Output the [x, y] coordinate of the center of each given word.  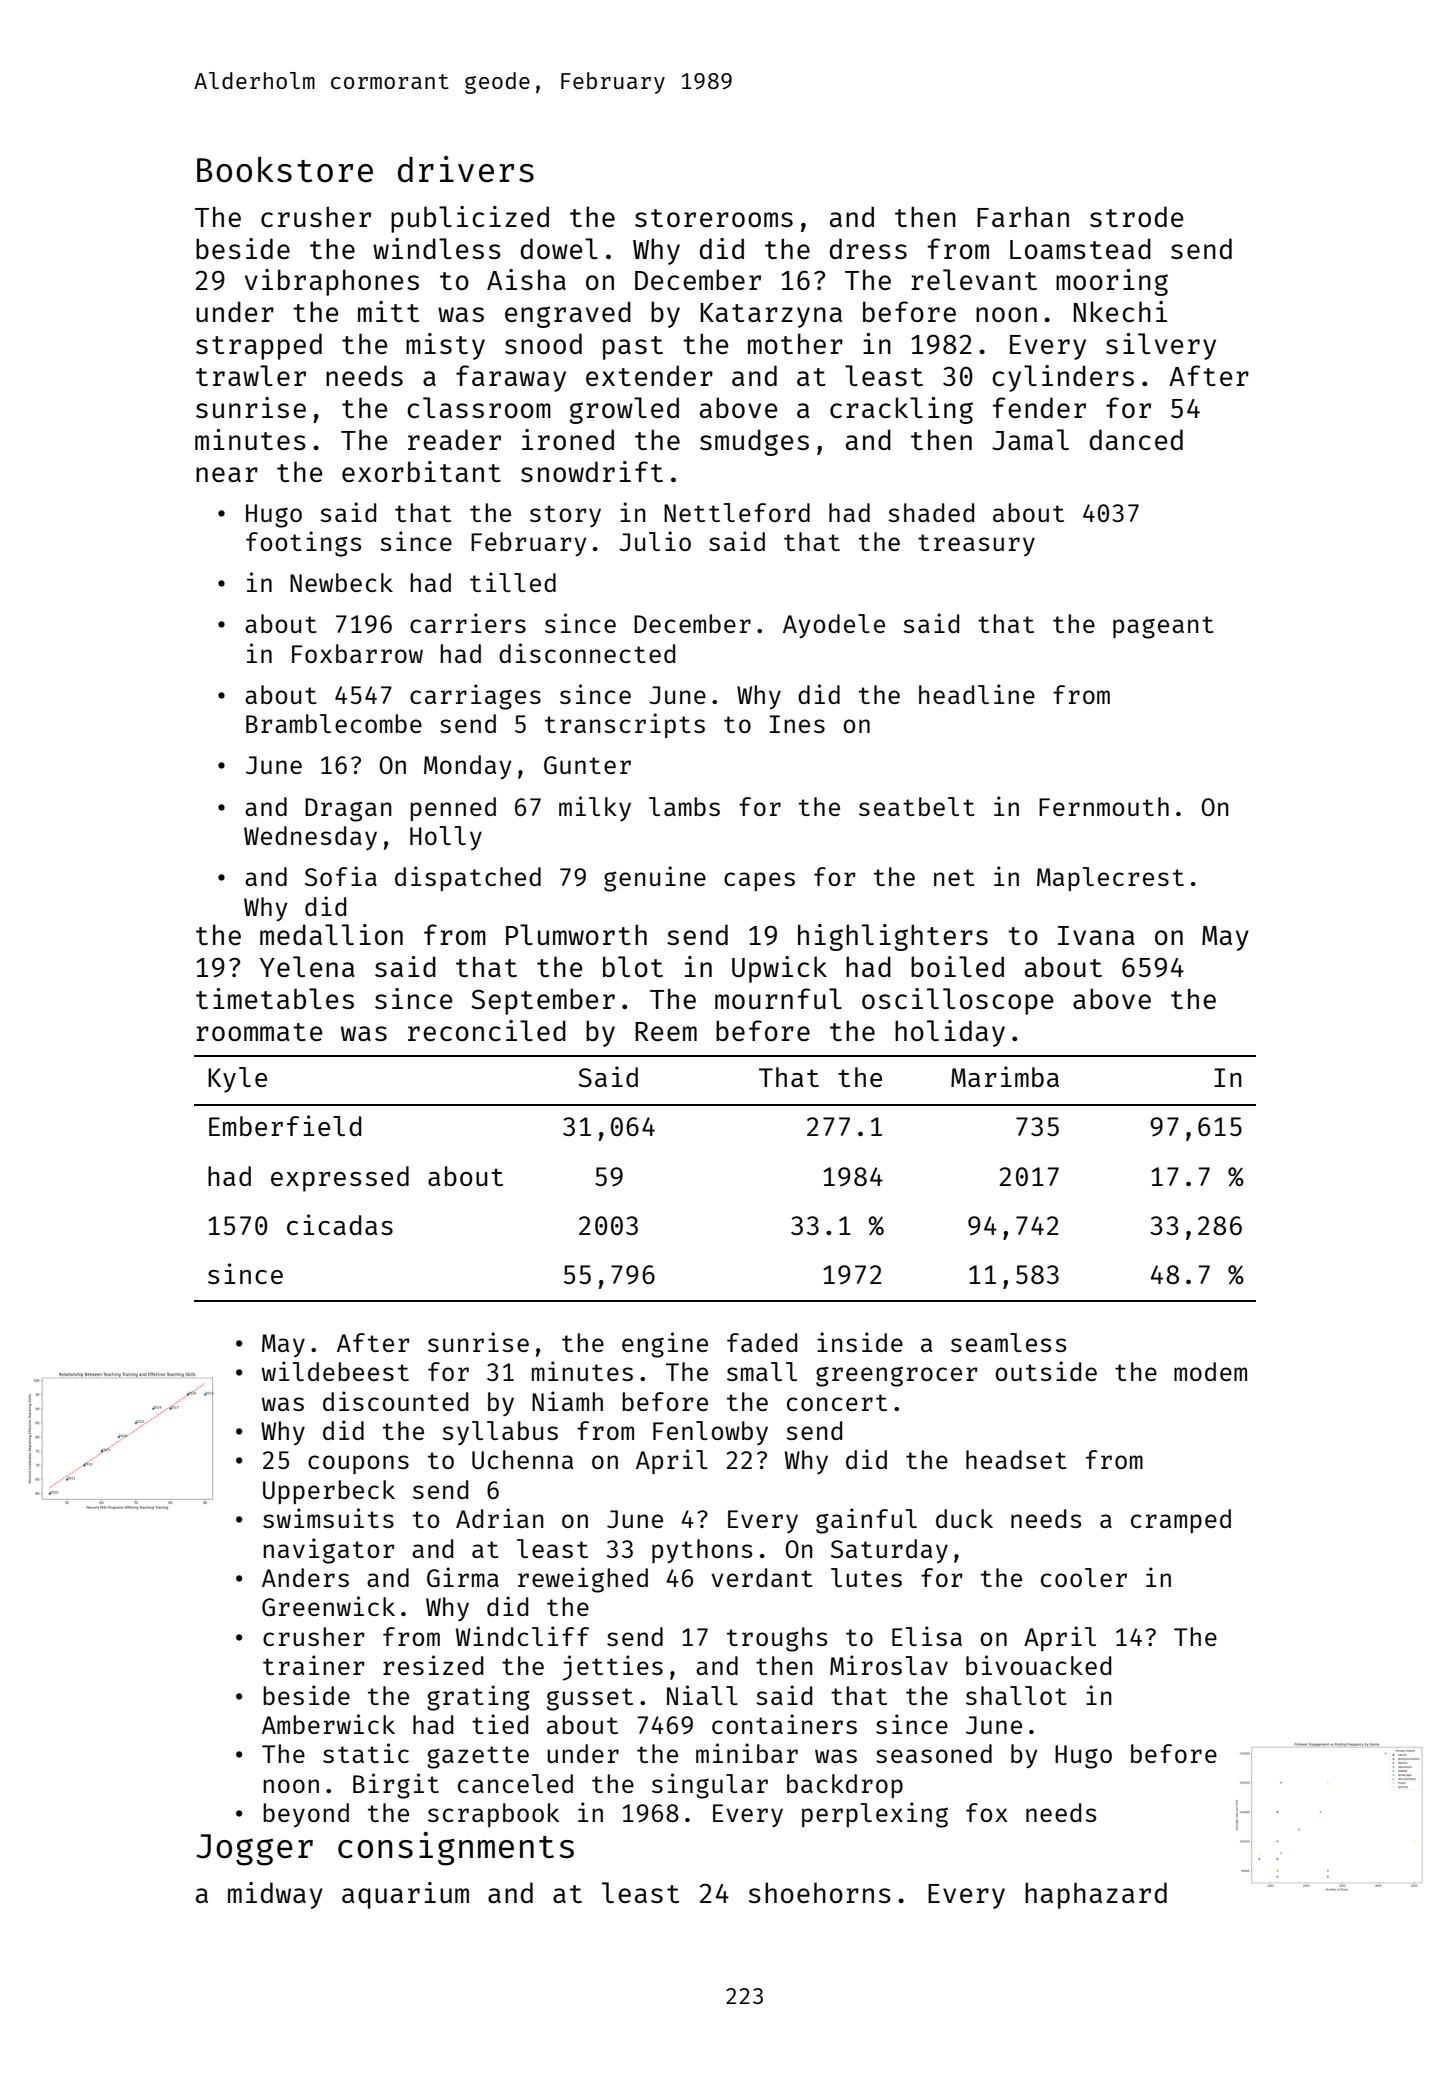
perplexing [875, 1815]
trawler [251, 375]
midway [275, 1895]
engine [665, 1345]
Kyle [237, 1080]
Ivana [1096, 935]
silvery [1161, 346]
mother [795, 343]
